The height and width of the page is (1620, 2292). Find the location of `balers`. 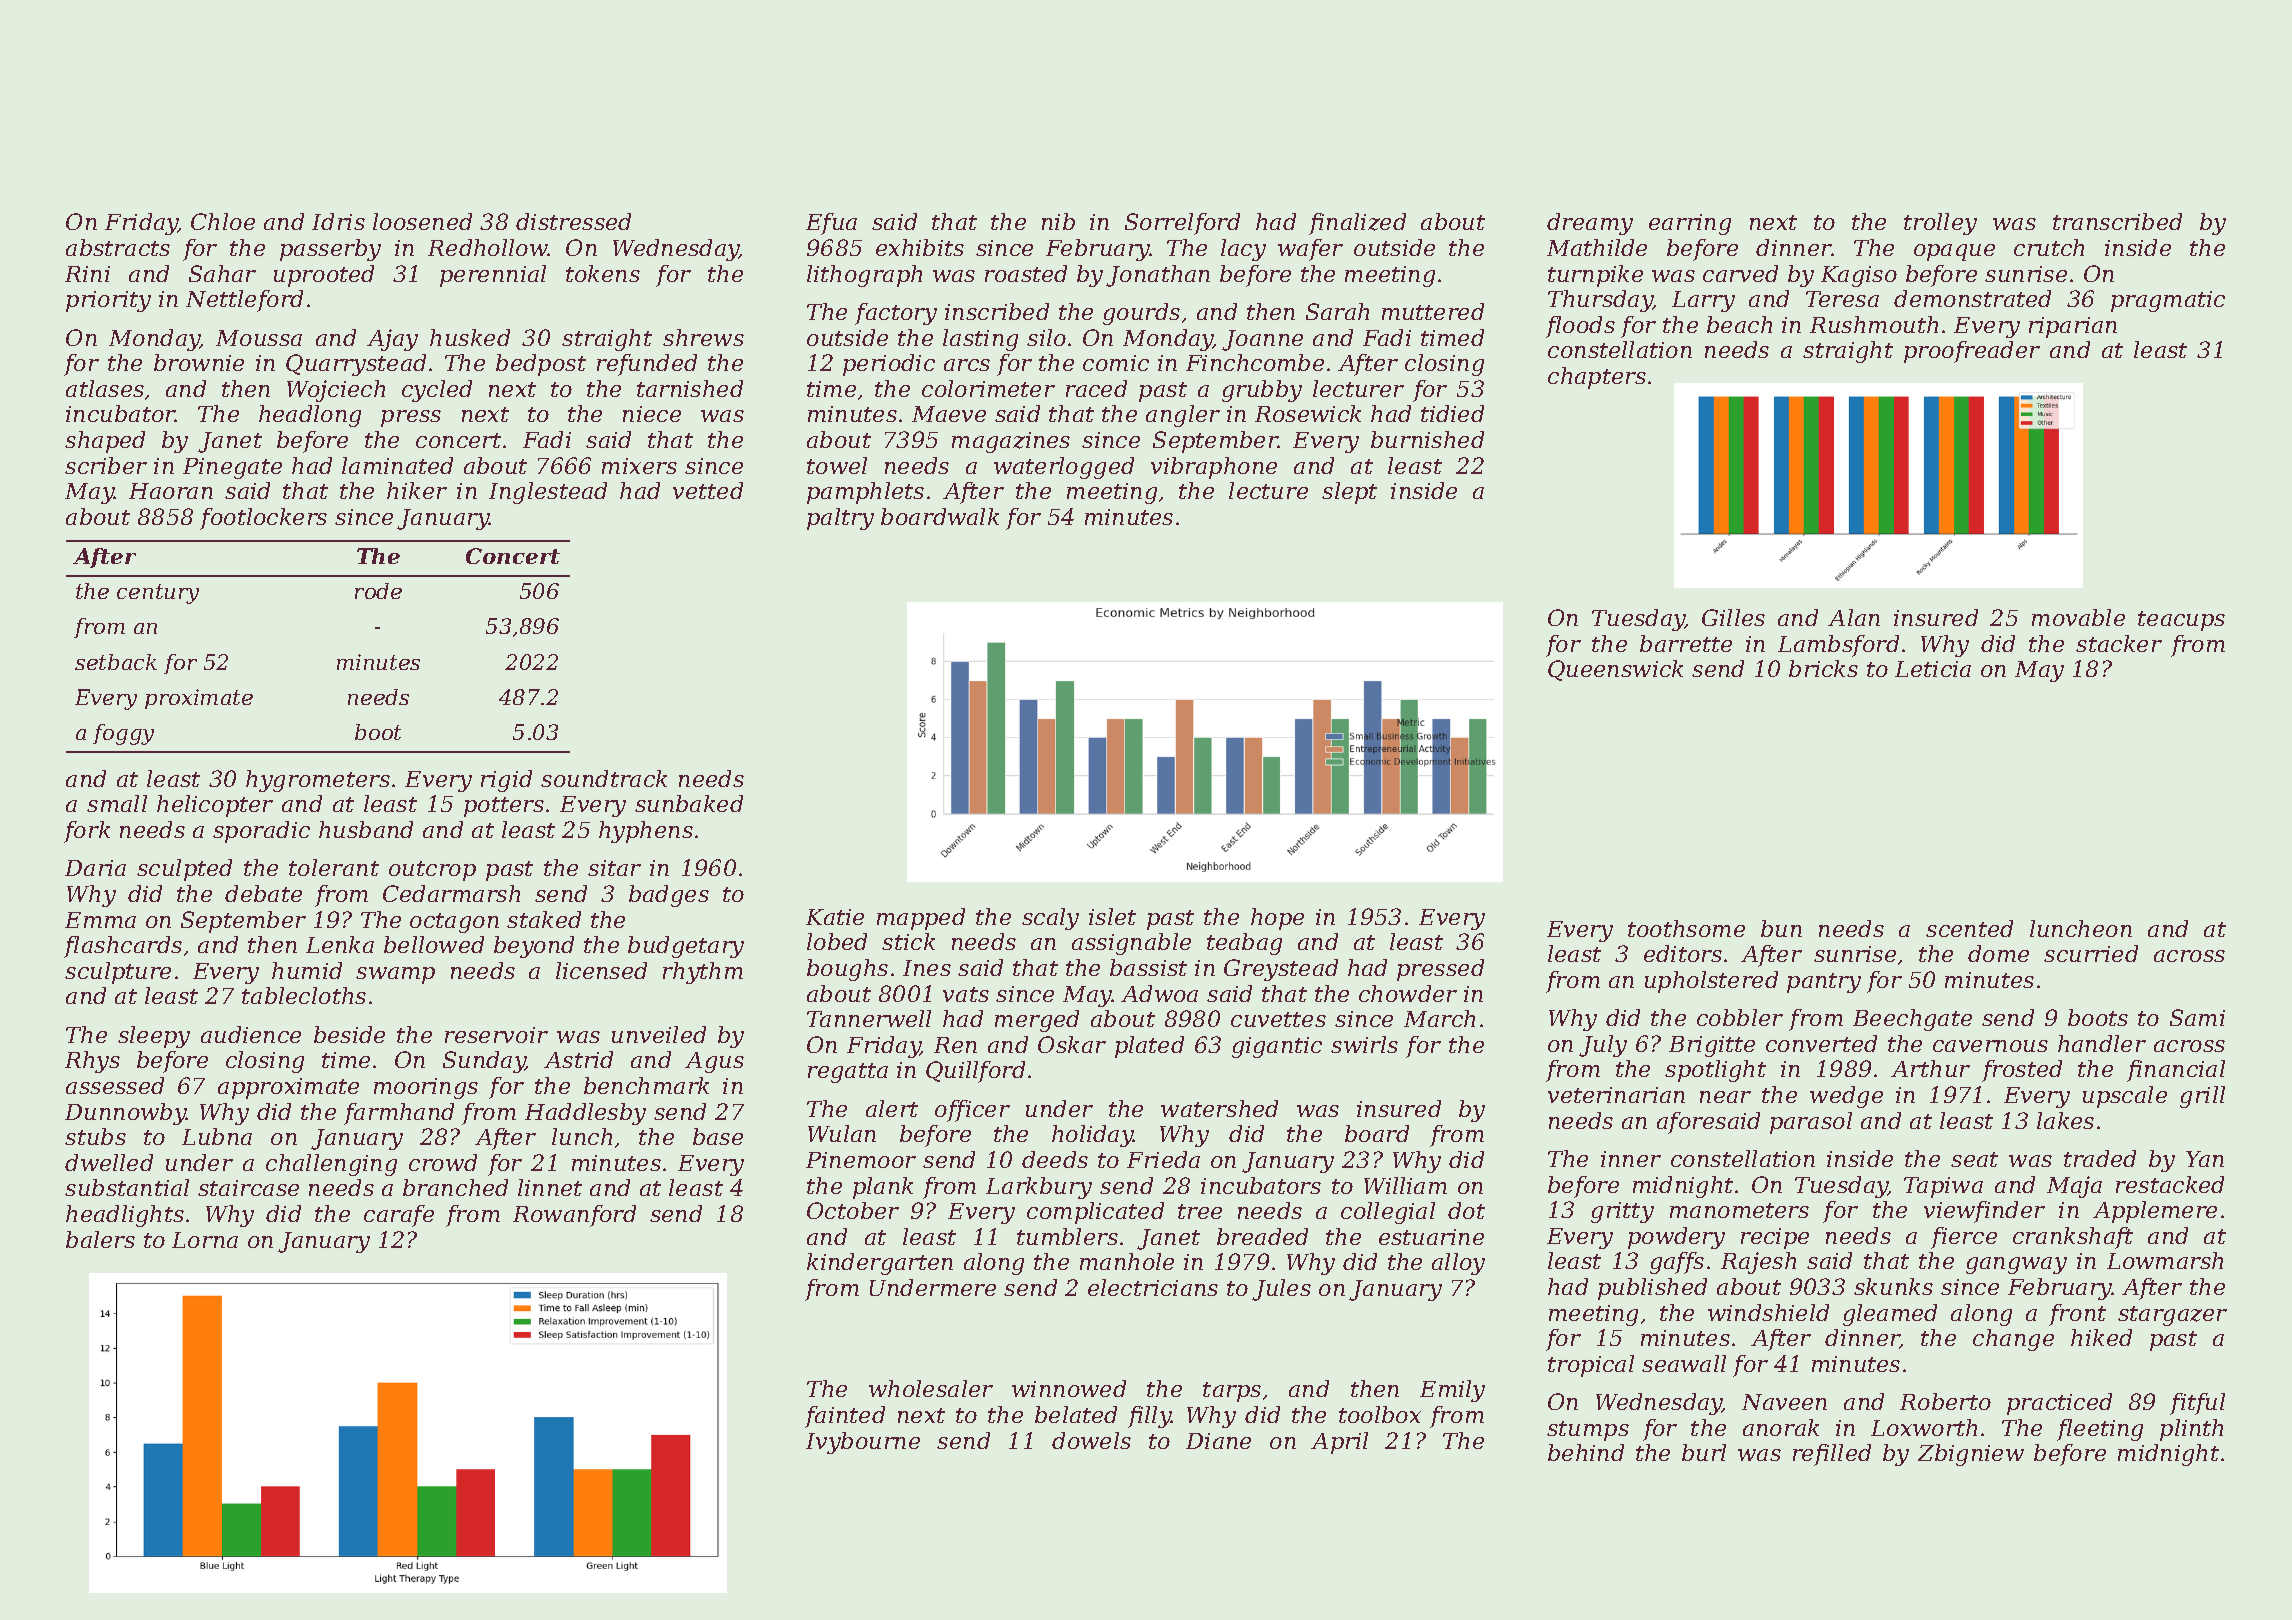

balers is located at coordinates (100, 1239).
